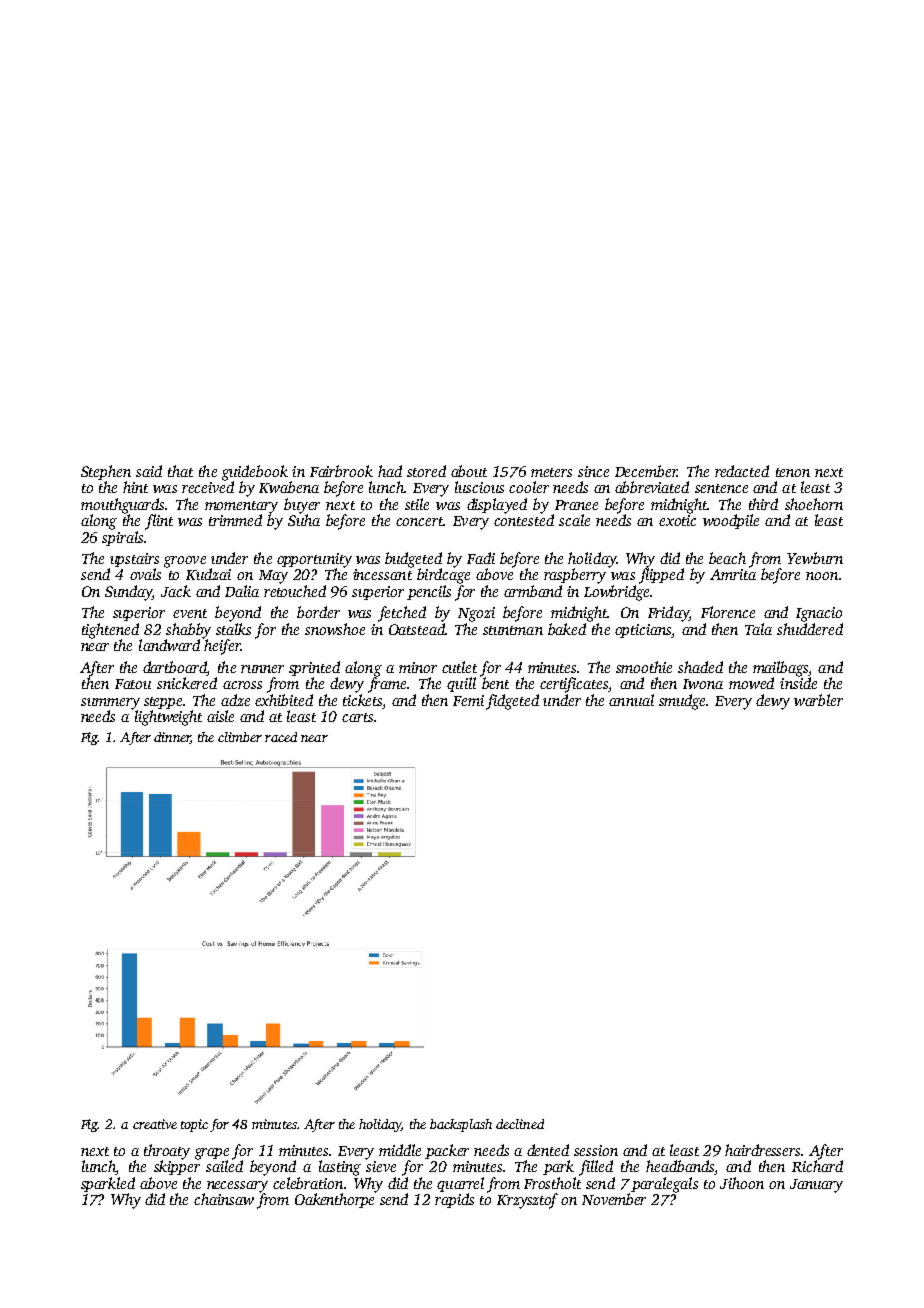 The image size is (924, 1308). What do you see at coordinates (418, 667) in the image?
I see `minor` at bounding box center [418, 667].
